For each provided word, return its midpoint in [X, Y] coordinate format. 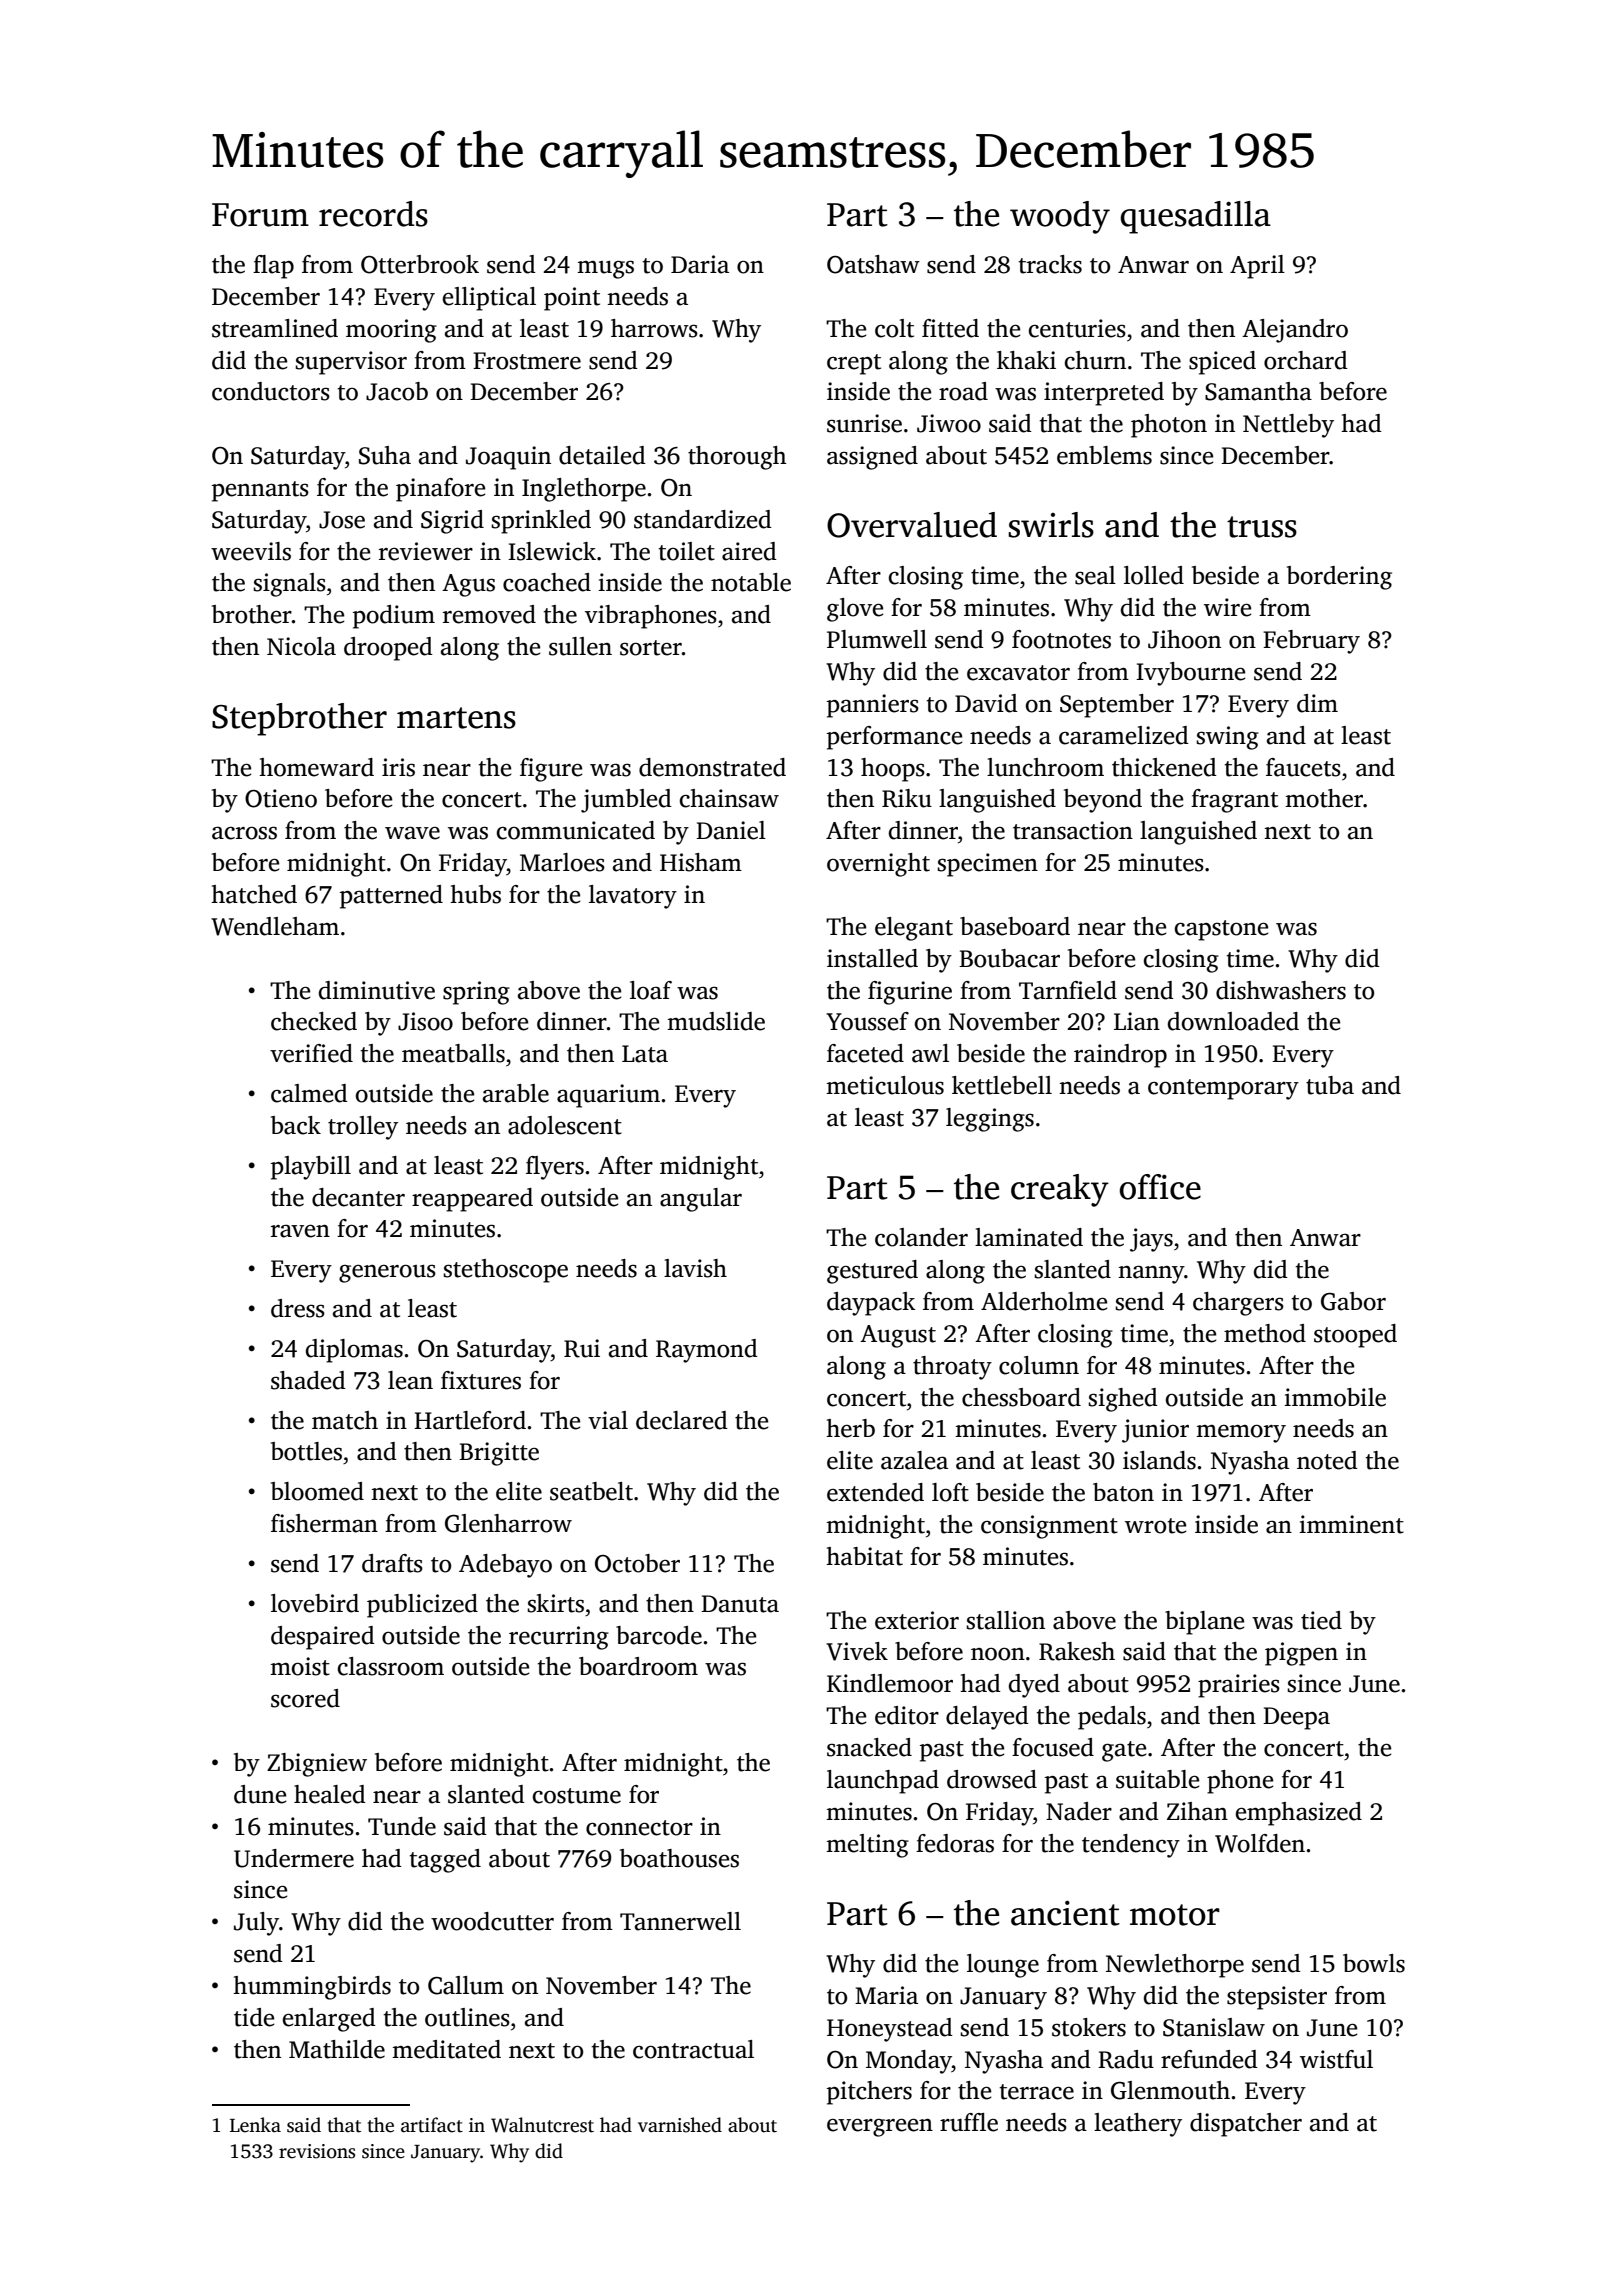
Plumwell [877, 639]
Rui [582, 1348]
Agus [468, 585]
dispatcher [1246, 2125]
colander [921, 1237]
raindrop [1120, 1056]
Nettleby [1288, 426]
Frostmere [527, 361]
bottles [306, 1451]
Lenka [255, 2125]
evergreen [880, 2128]
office [1160, 1187]
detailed [602, 455]
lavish [695, 1268]
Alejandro [1295, 331]
